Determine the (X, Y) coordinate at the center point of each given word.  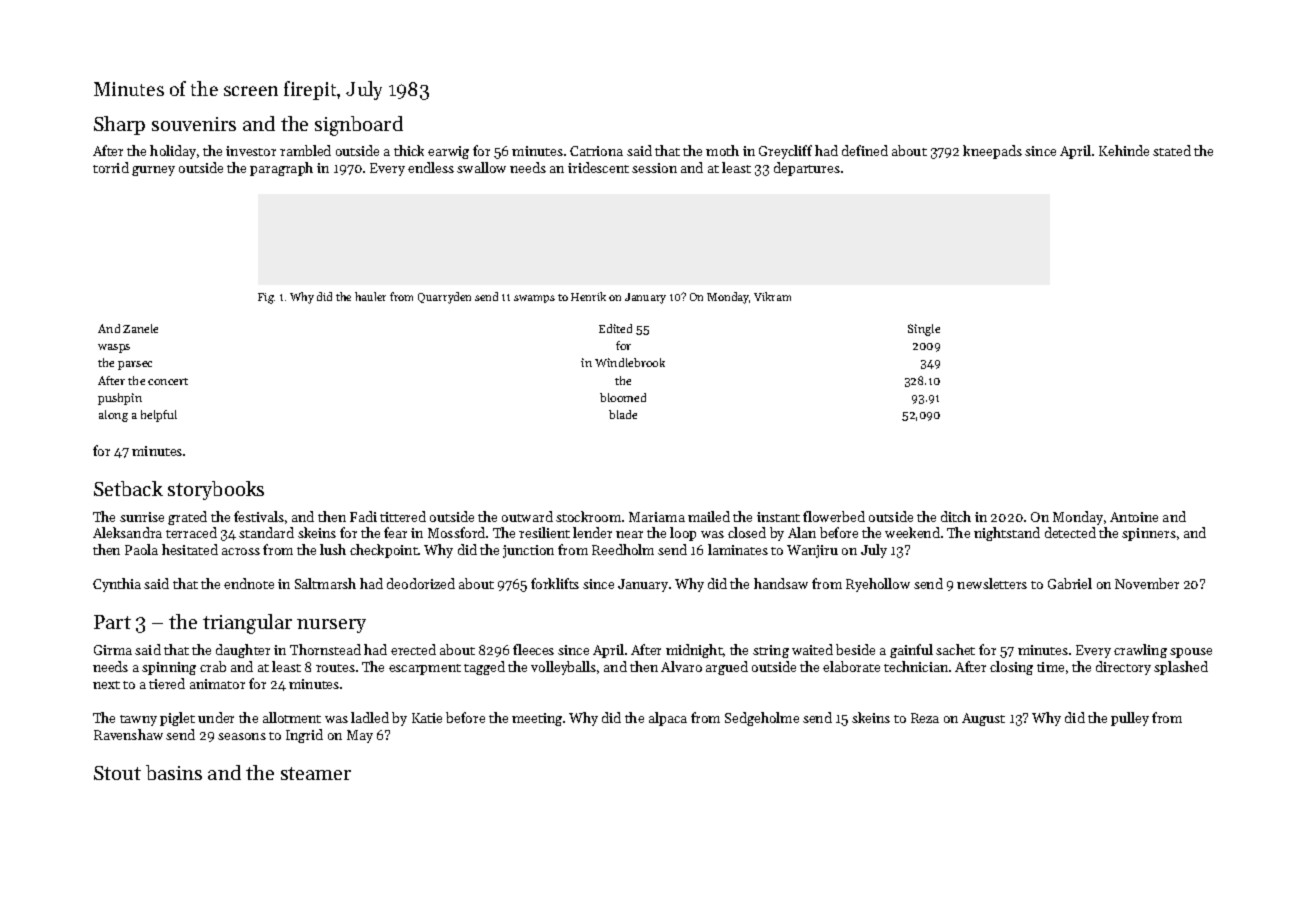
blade (623, 414)
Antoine (1134, 517)
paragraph (281, 169)
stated (1172, 150)
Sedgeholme (762, 719)
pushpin (120, 399)
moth (722, 150)
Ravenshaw (128, 734)
